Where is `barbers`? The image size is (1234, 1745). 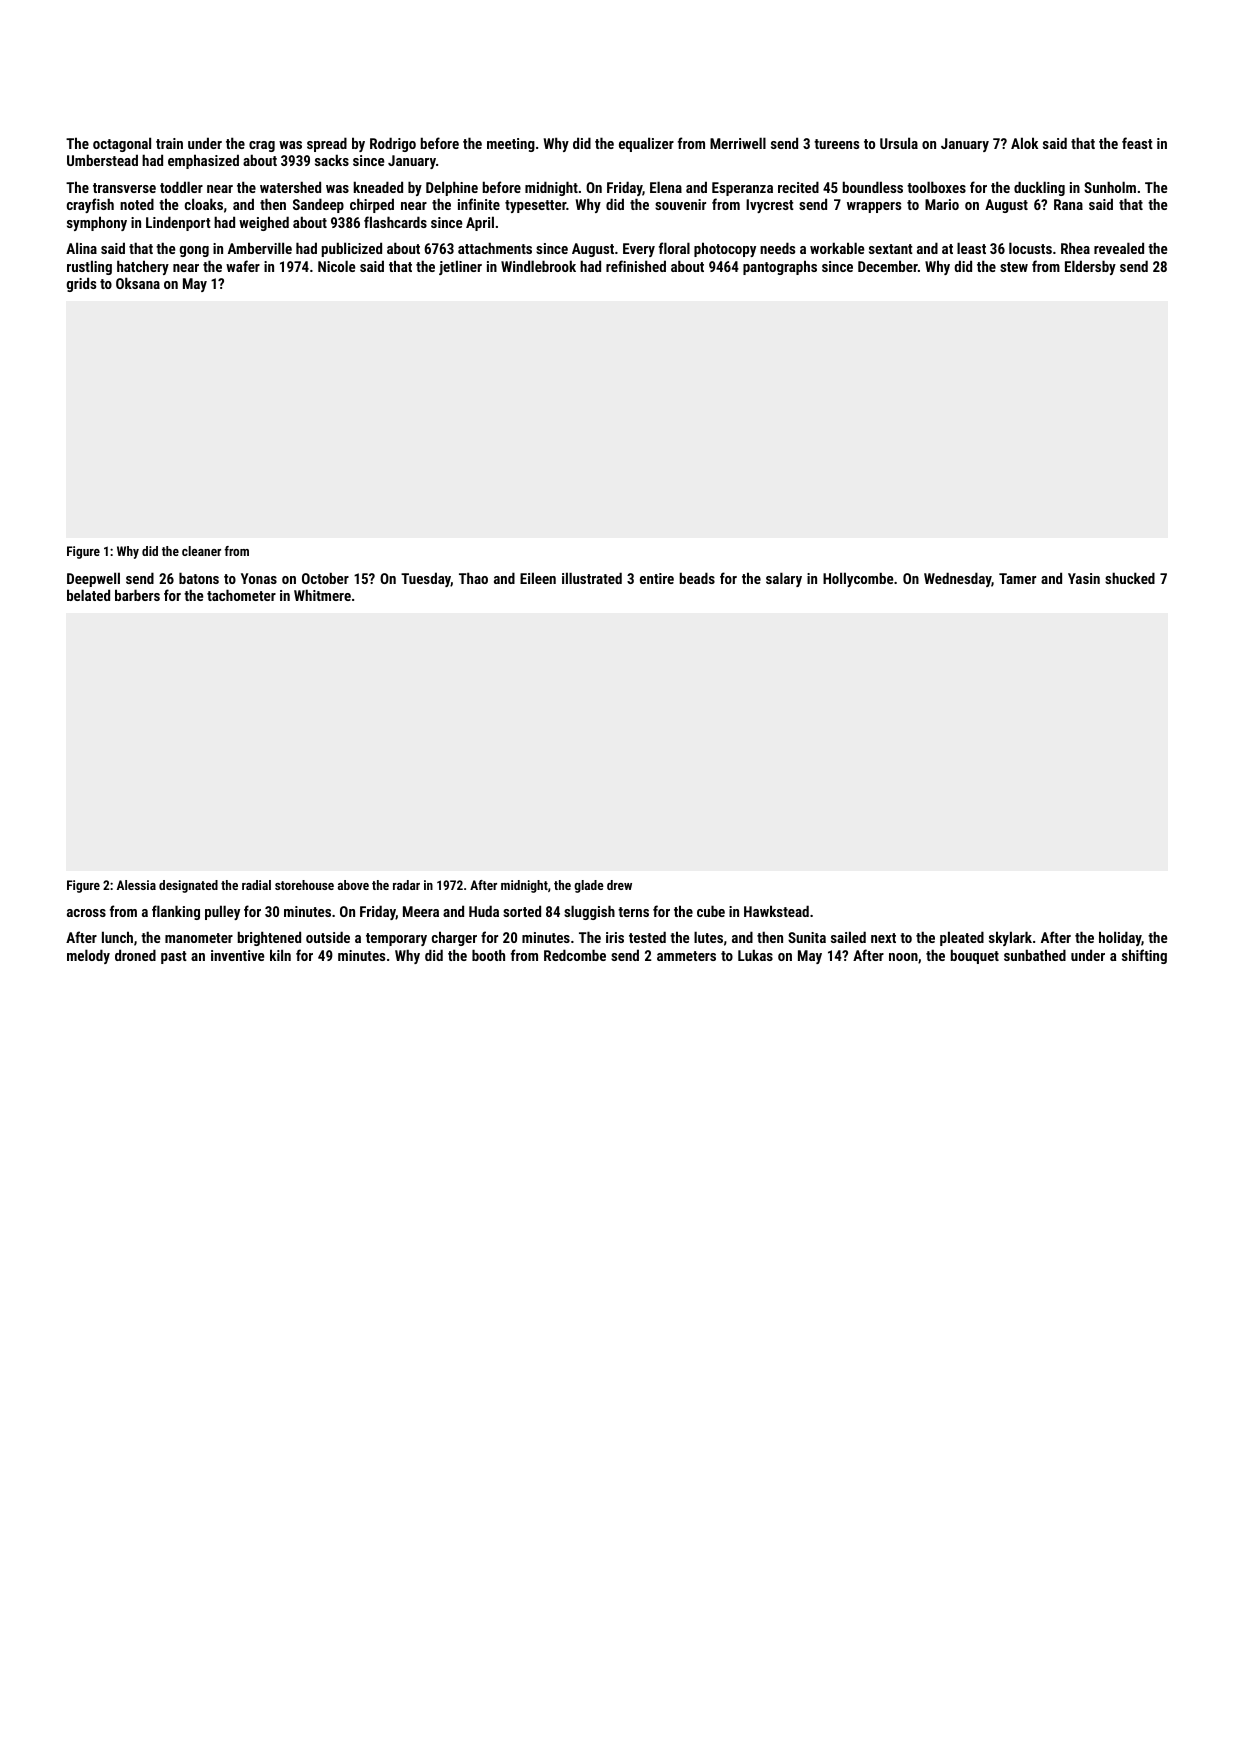
barbers is located at coordinates (137, 595).
